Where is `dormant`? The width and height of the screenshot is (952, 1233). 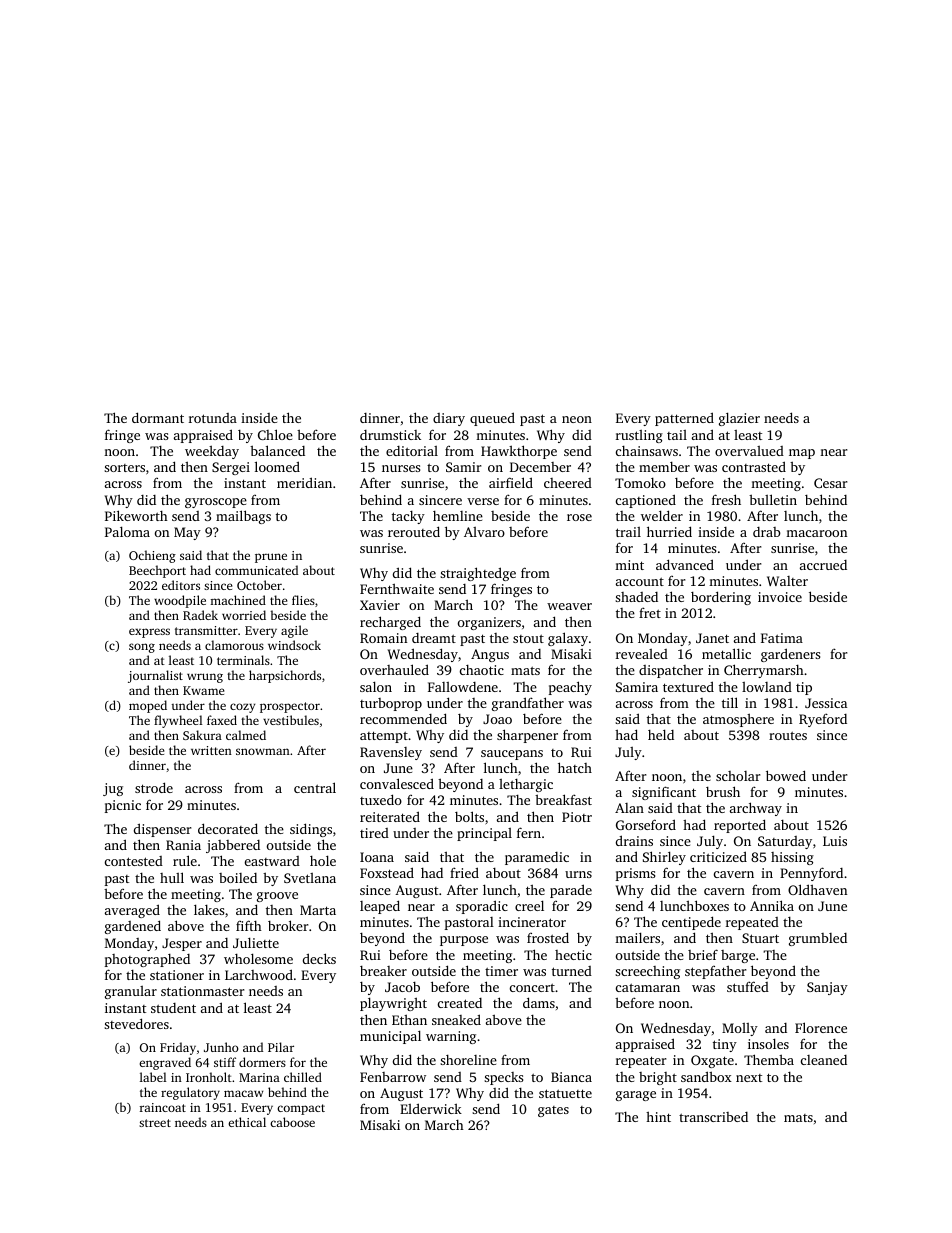
dormant is located at coordinates (158, 417).
